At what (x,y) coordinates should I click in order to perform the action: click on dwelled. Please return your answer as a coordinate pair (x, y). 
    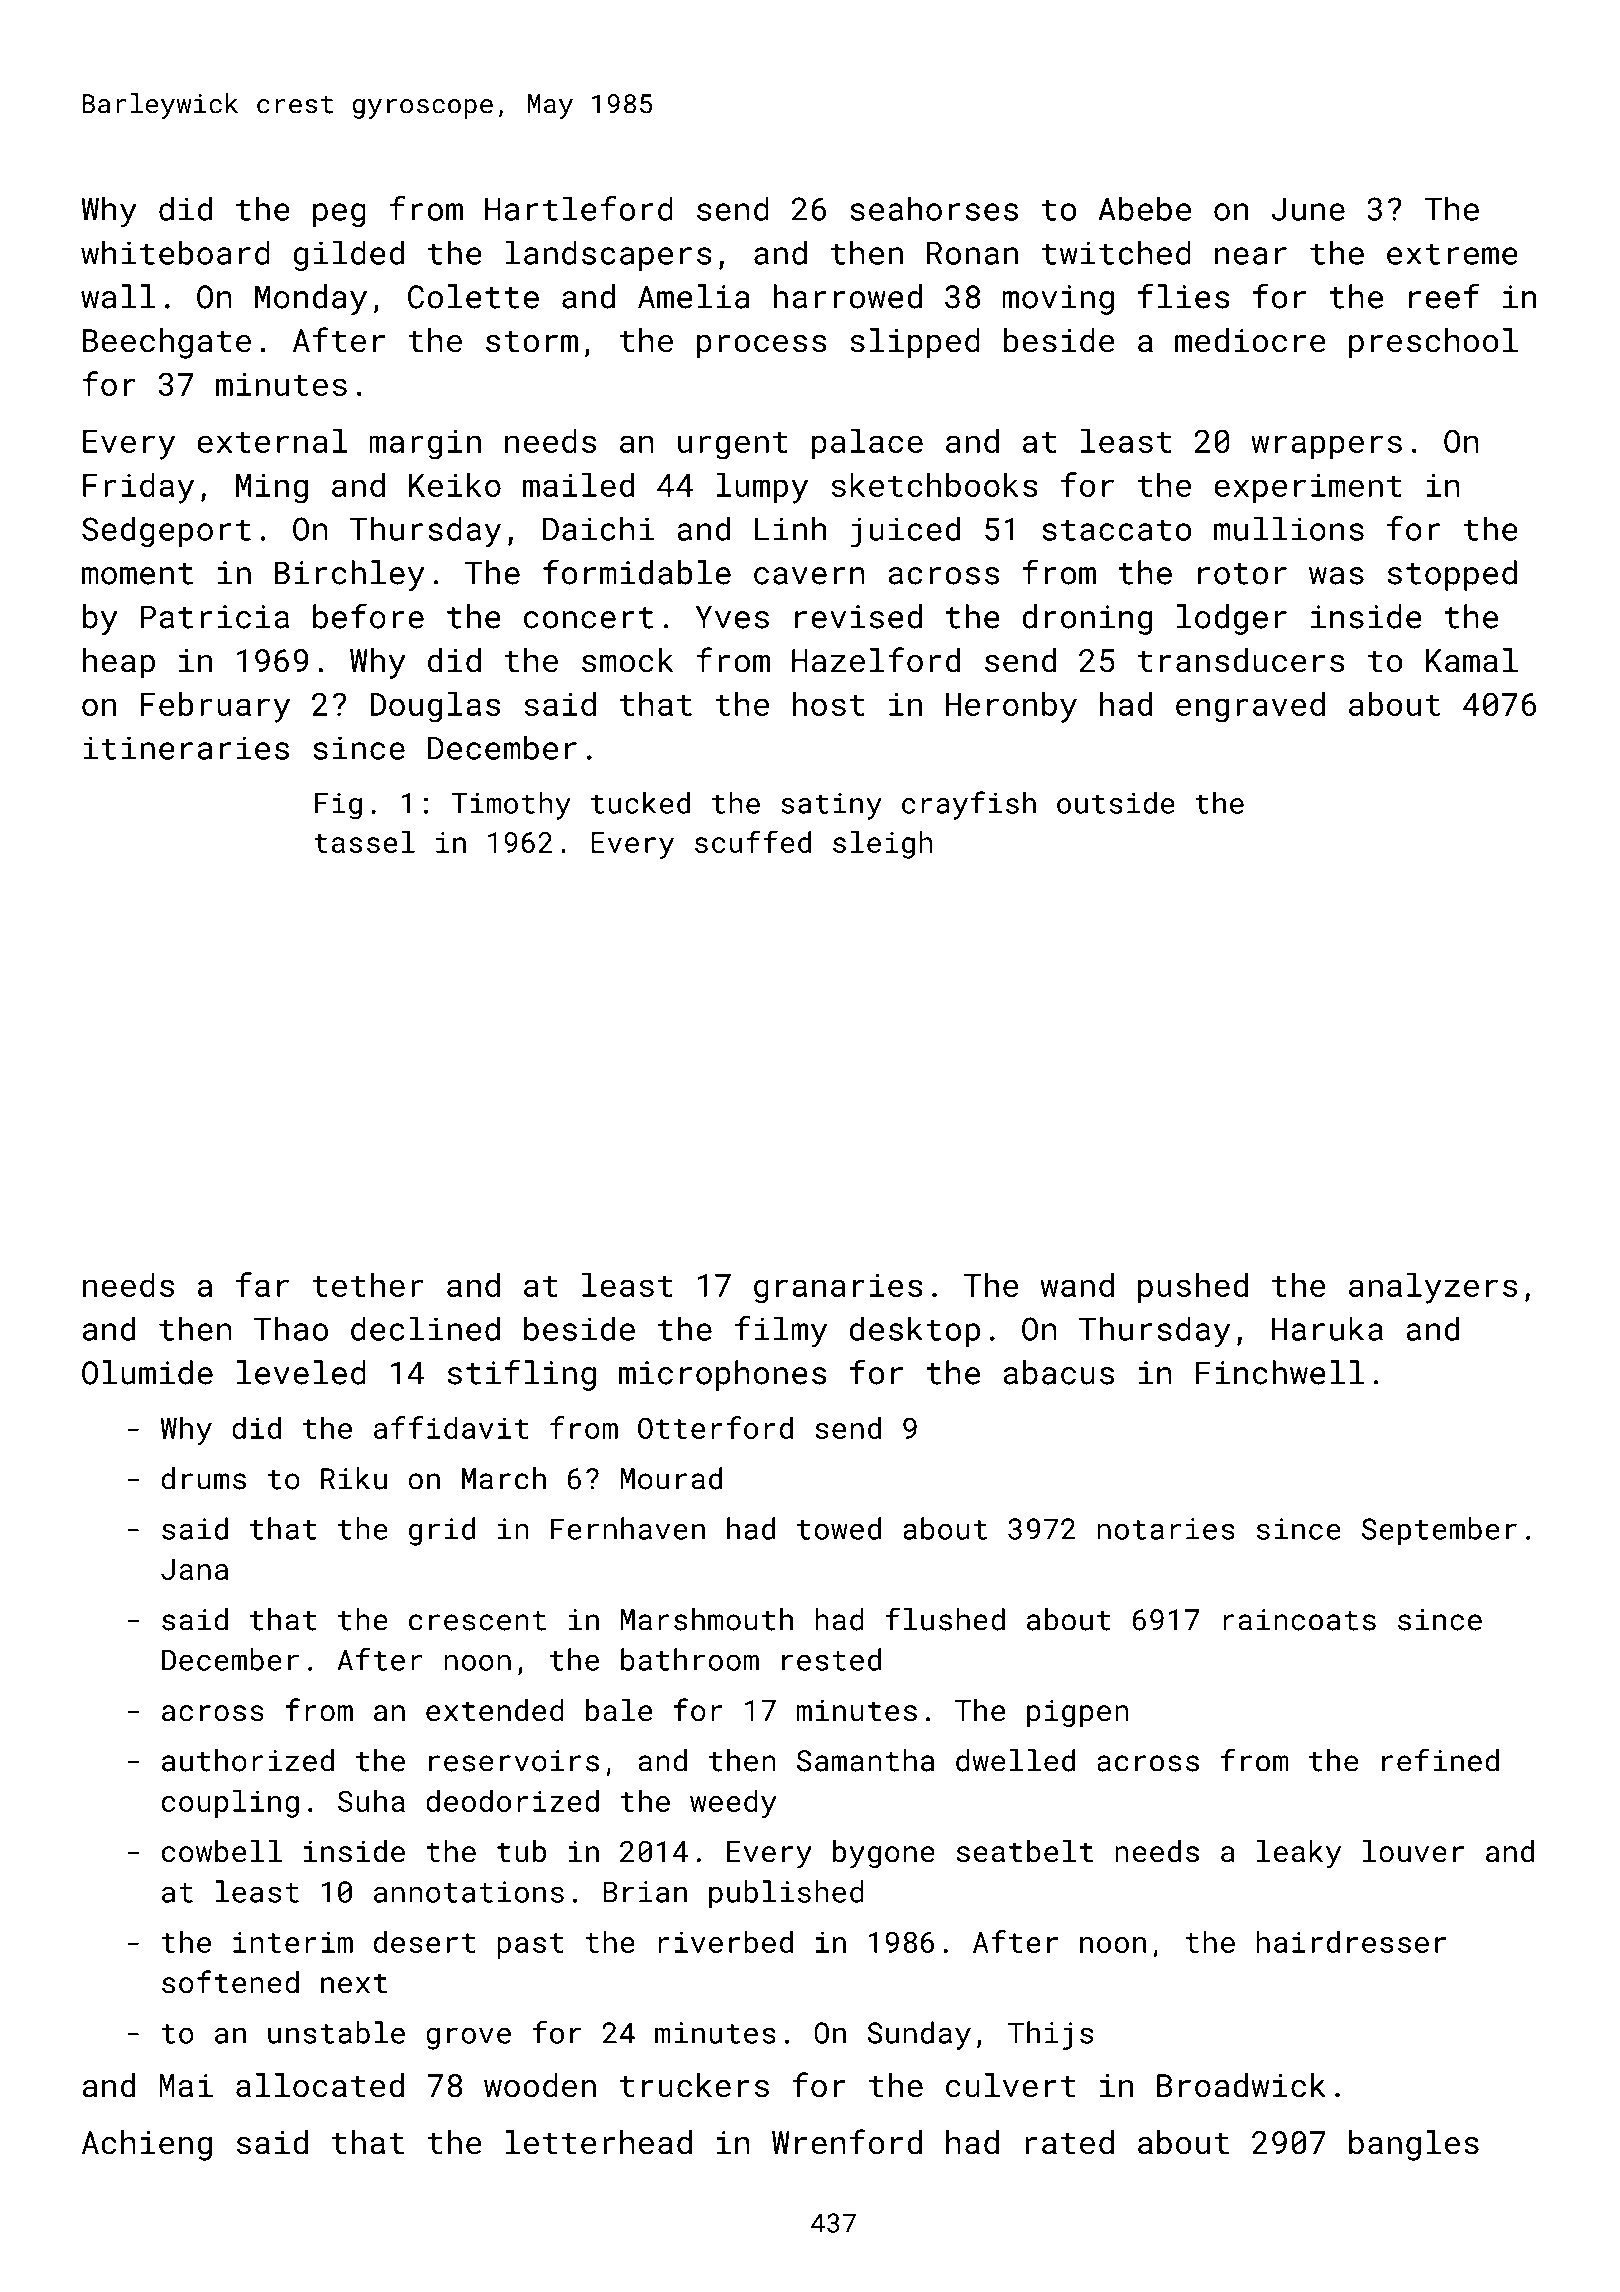
    Looking at the image, I should click on (1015, 1760).
